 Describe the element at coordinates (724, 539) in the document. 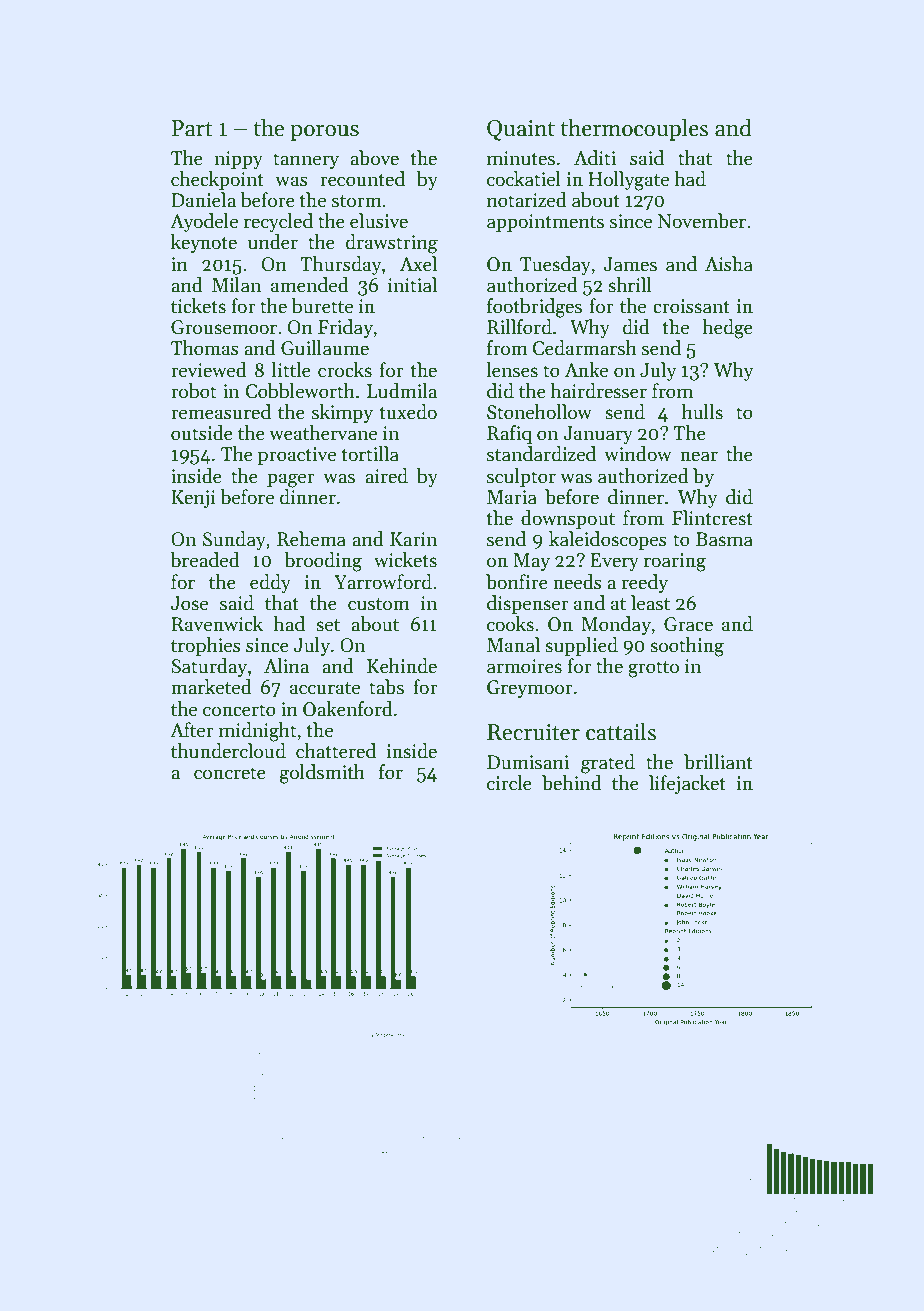

I see `Basma` at that location.
